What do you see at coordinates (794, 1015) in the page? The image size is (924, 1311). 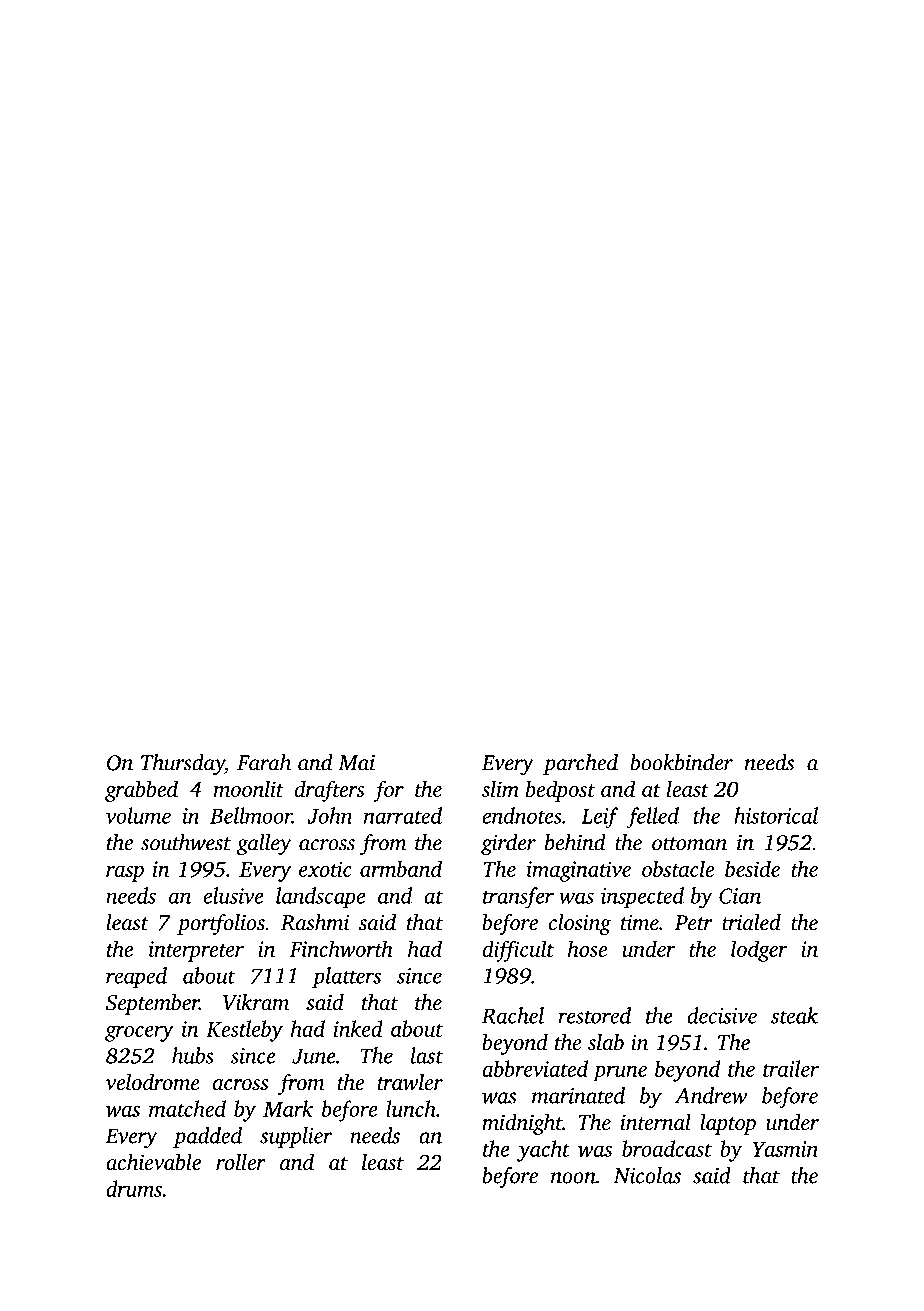 I see `steak` at bounding box center [794, 1015].
